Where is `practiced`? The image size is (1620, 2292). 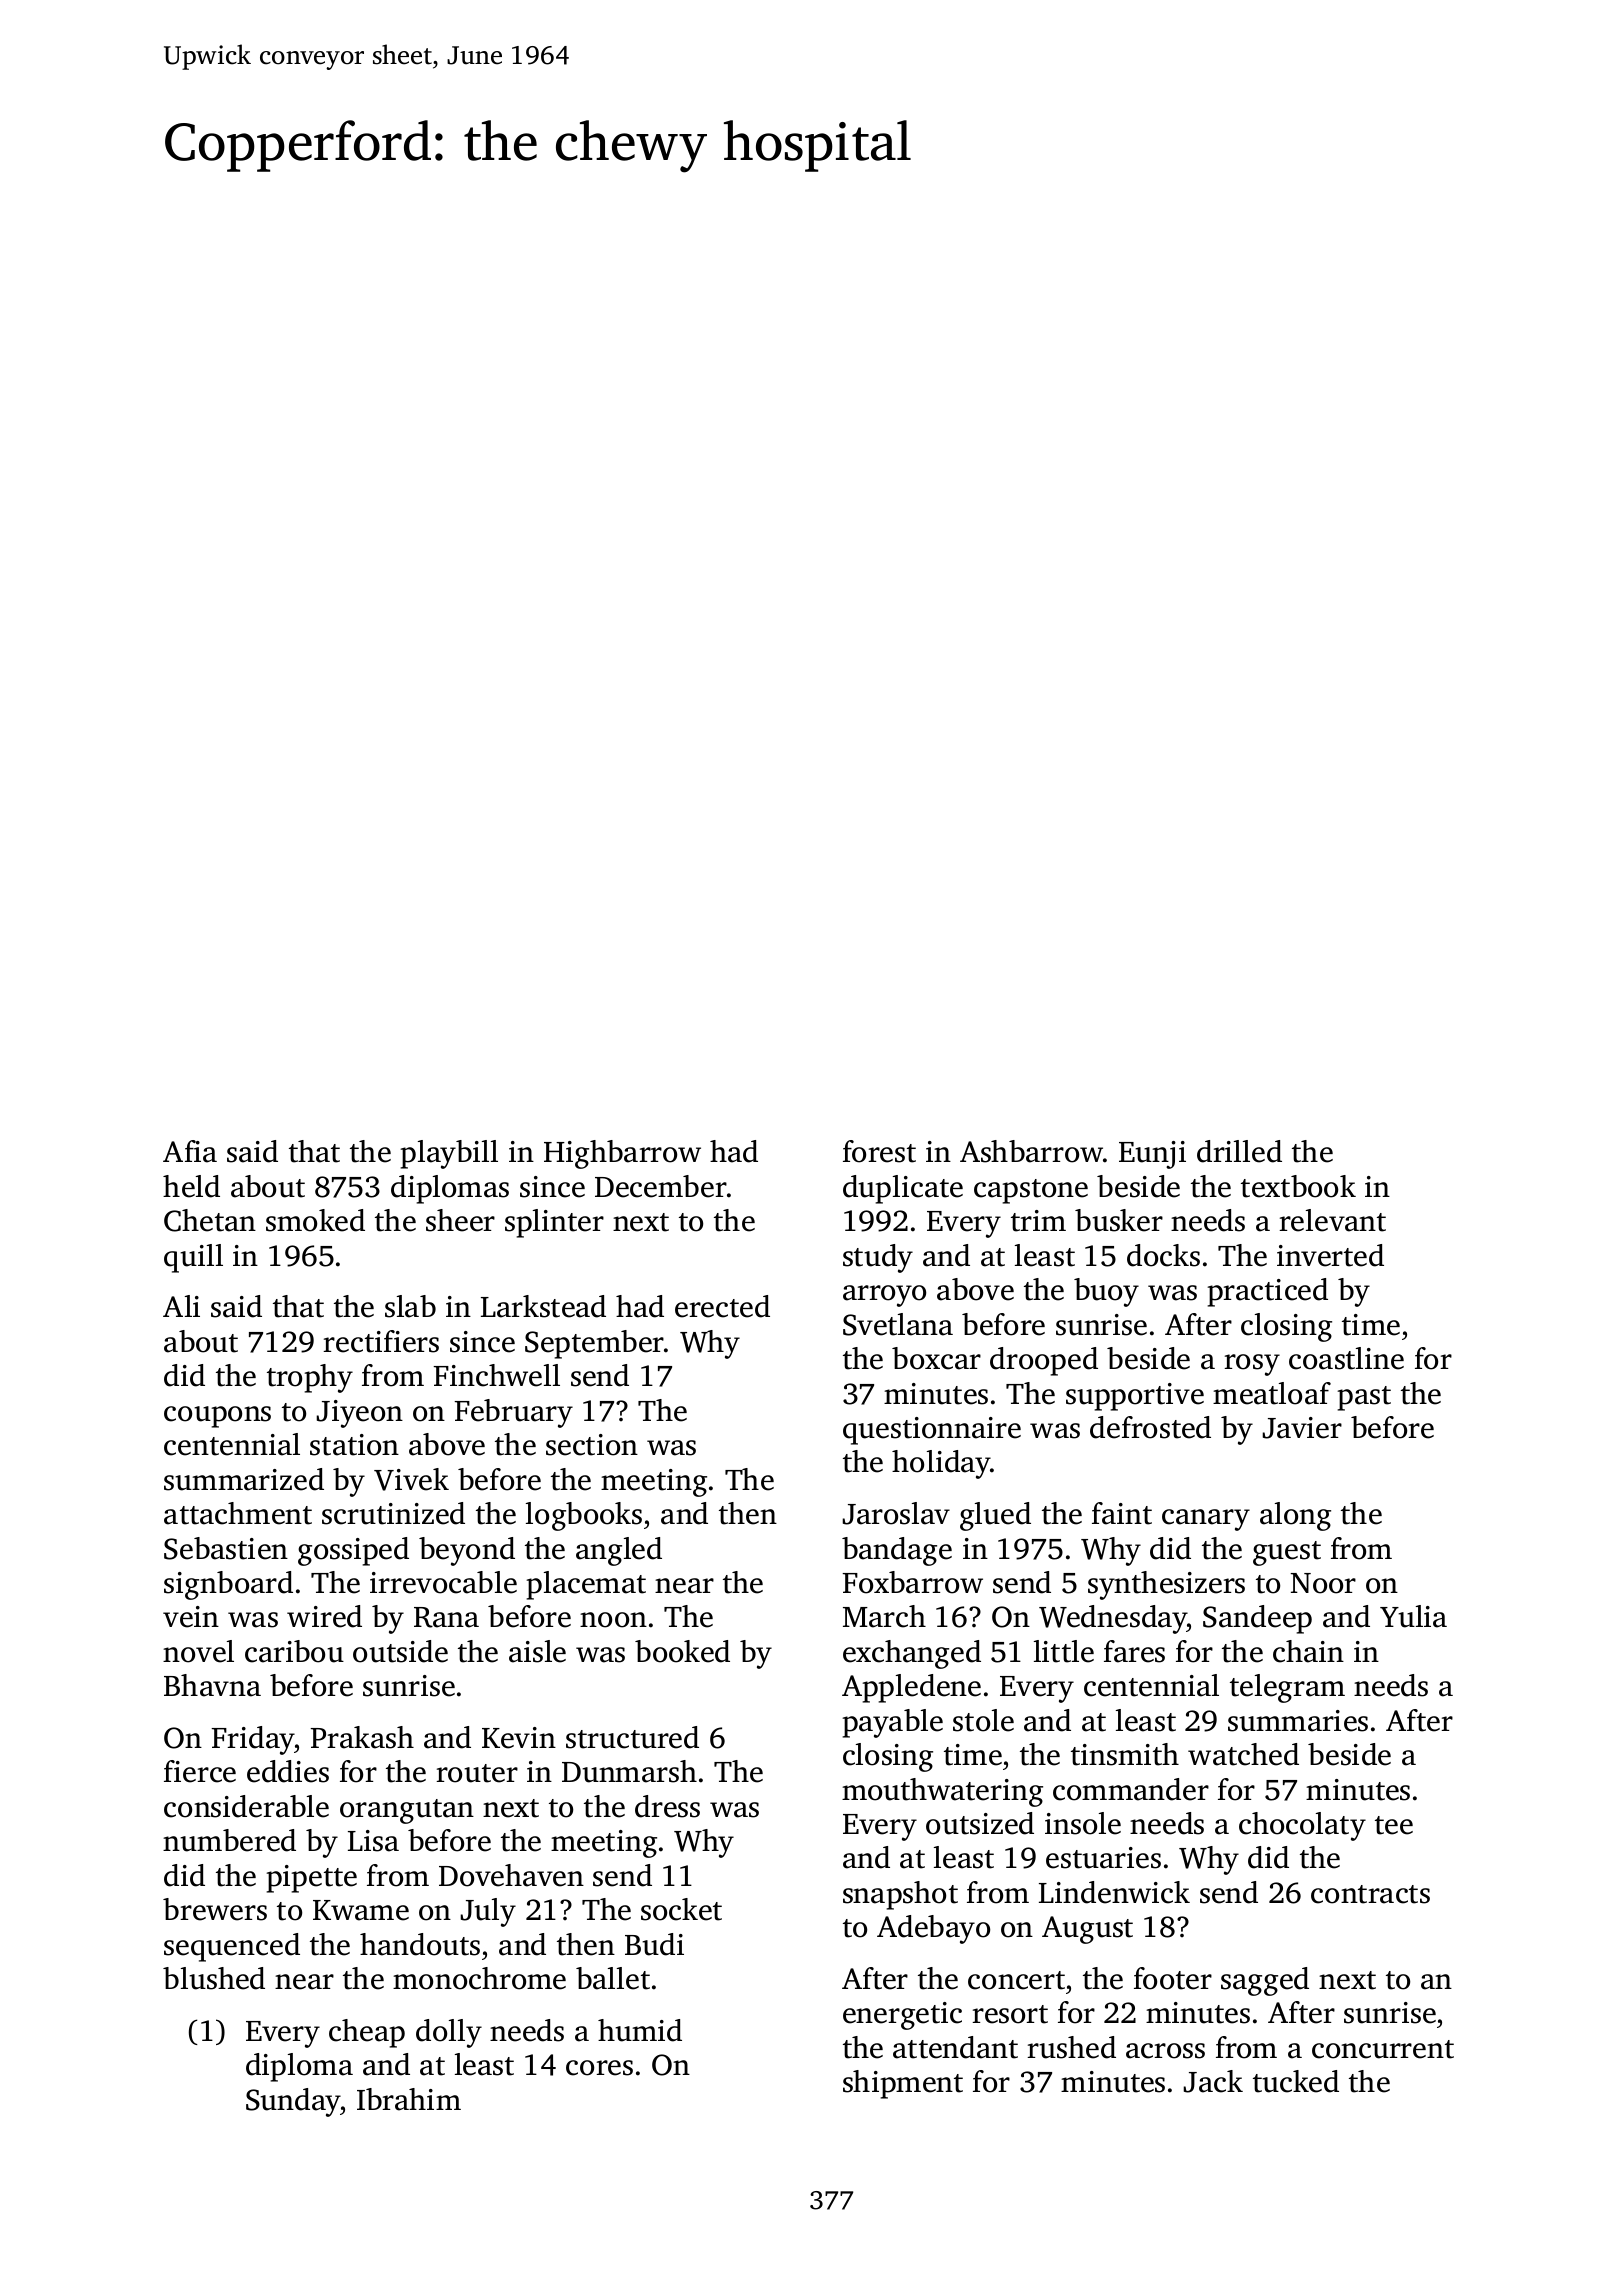
practiced is located at coordinates (1267, 1292).
